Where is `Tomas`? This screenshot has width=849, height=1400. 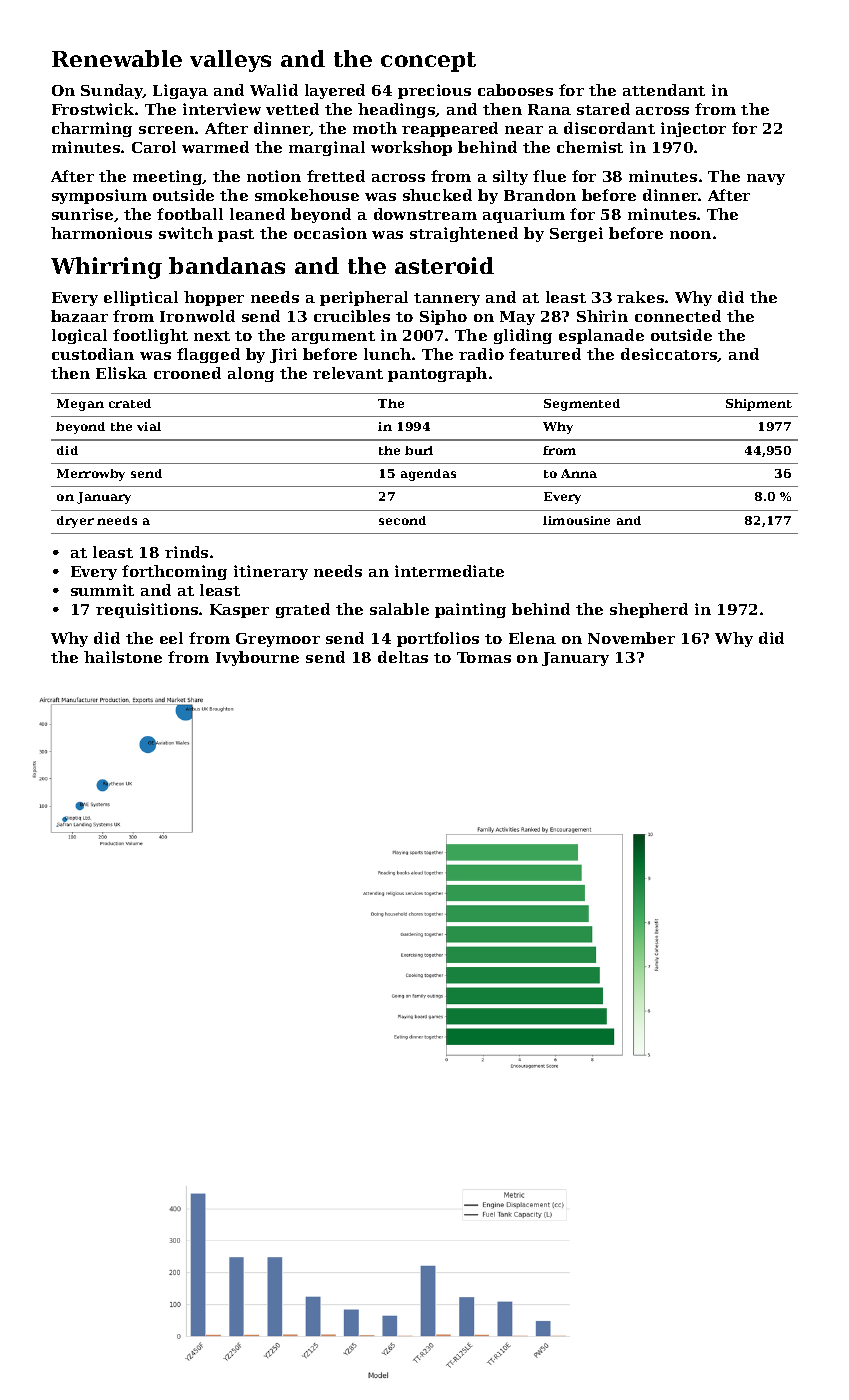 Tomas is located at coordinates (484, 657).
